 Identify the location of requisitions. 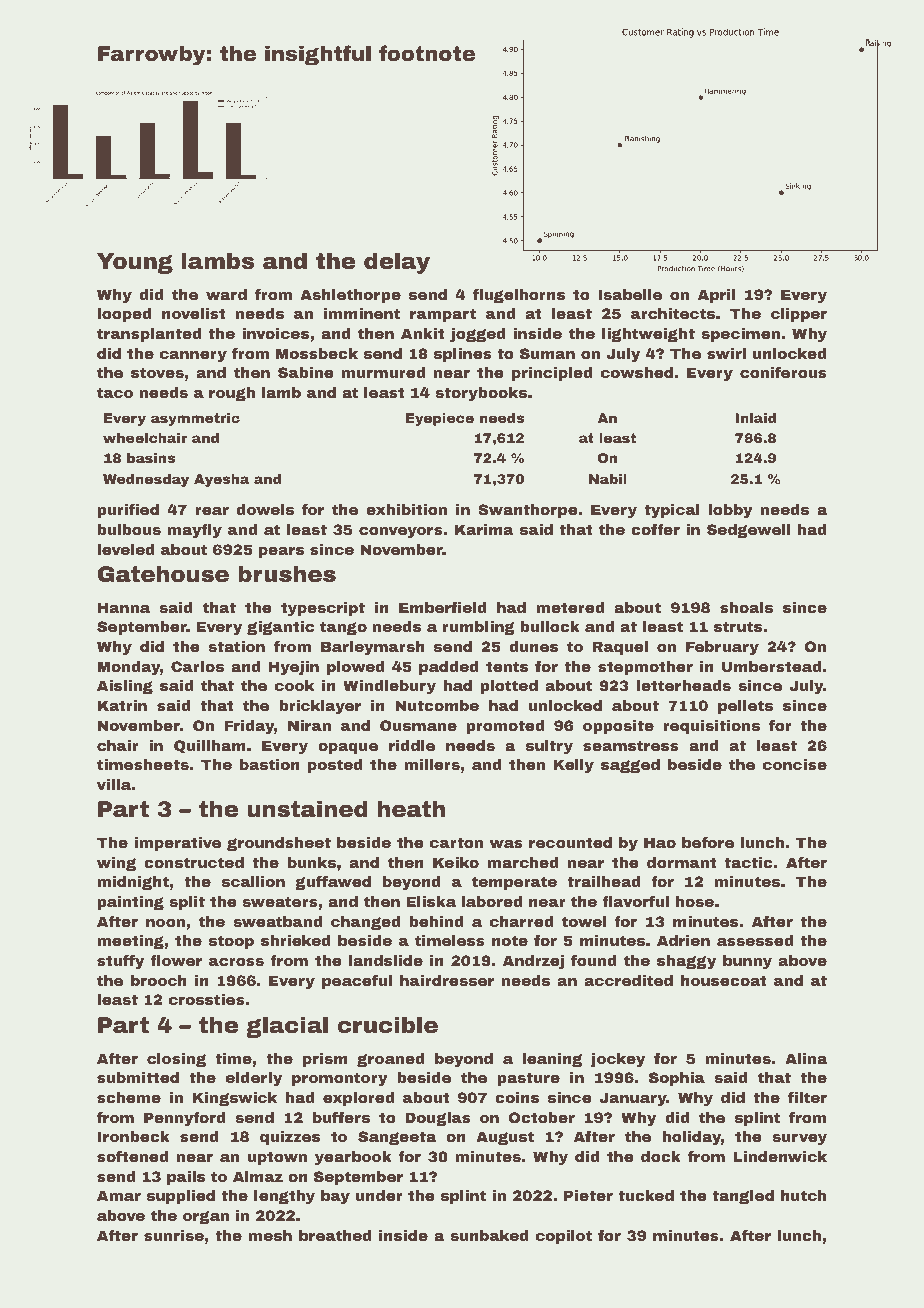
(711, 727).
